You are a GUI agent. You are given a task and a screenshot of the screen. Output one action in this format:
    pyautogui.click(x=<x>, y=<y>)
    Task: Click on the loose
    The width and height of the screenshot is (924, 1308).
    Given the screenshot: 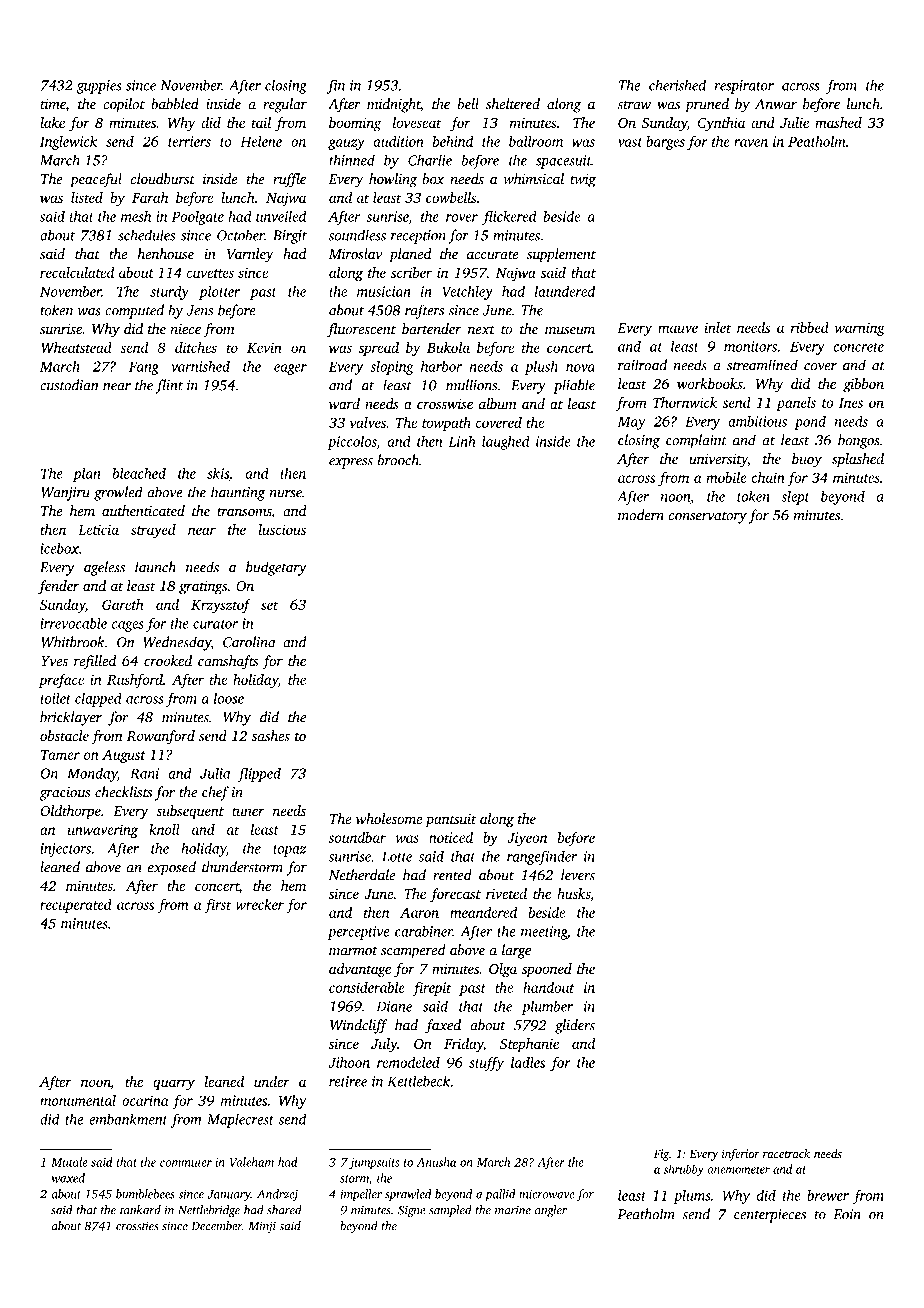 What is the action you would take?
    pyautogui.click(x=229, y=698)
